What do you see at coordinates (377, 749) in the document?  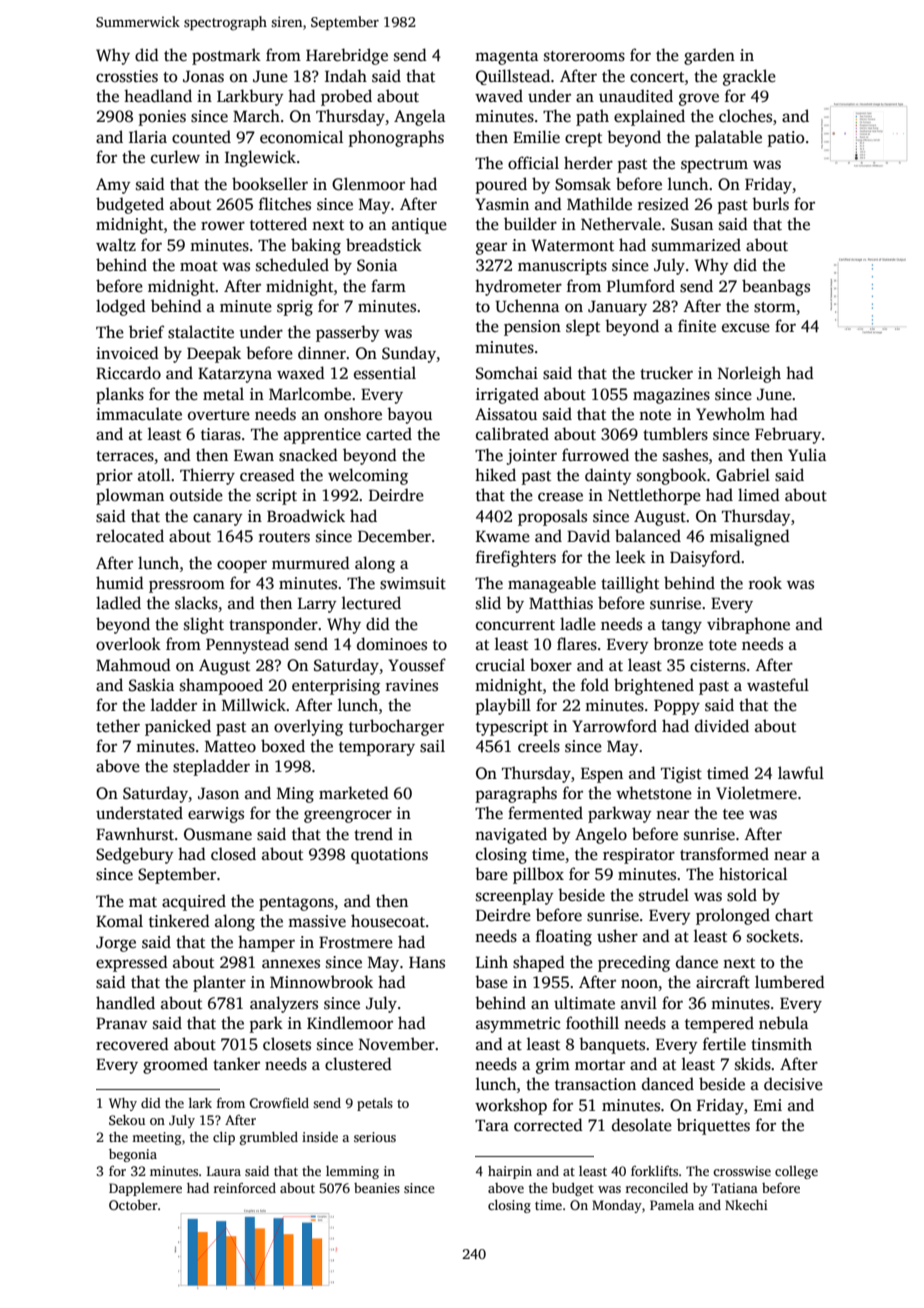 I see `temporary` at bounding box center [377, 749].
